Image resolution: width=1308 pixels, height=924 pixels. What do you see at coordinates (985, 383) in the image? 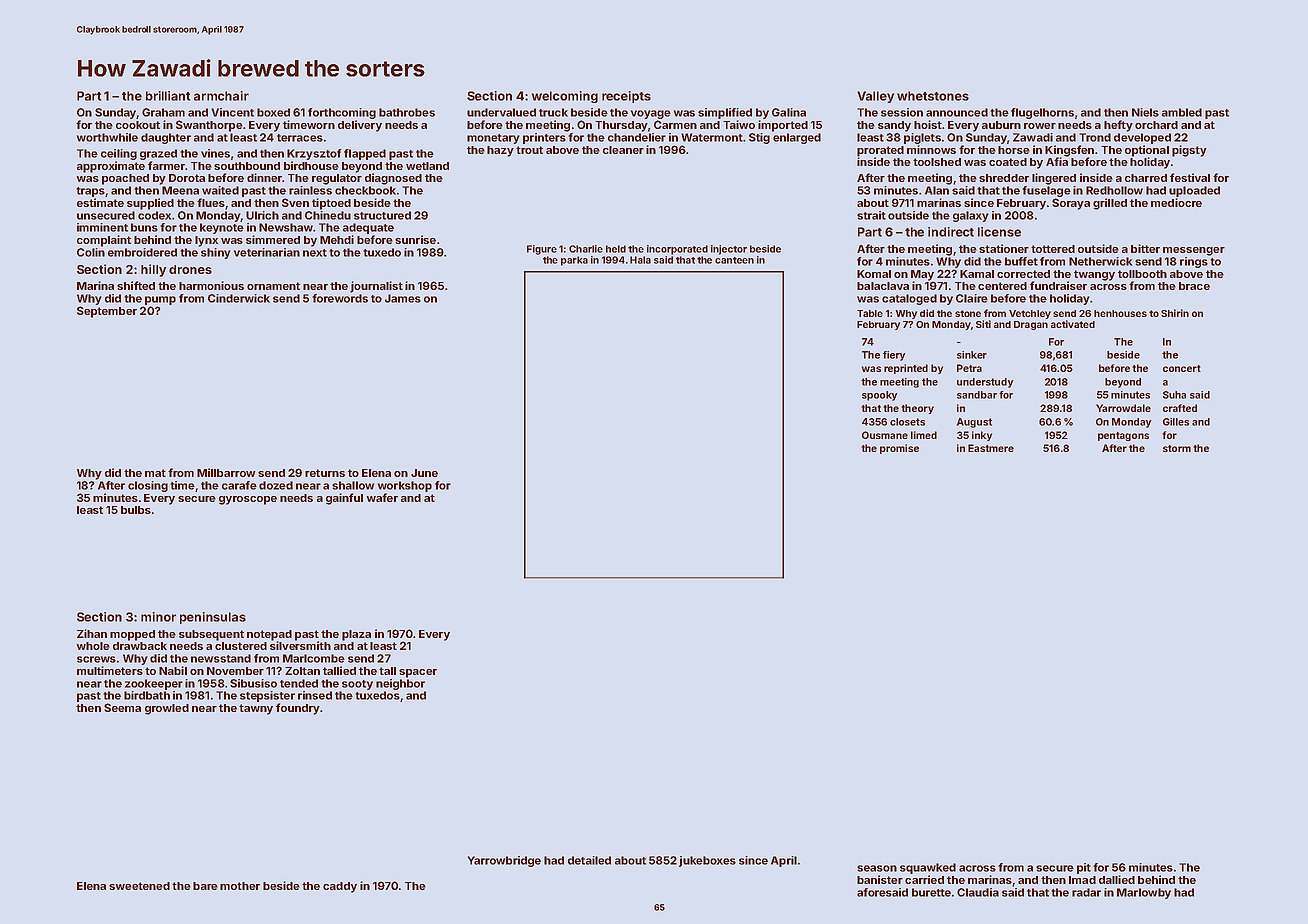
I see `understudy` at bounding box center [985, 383].
